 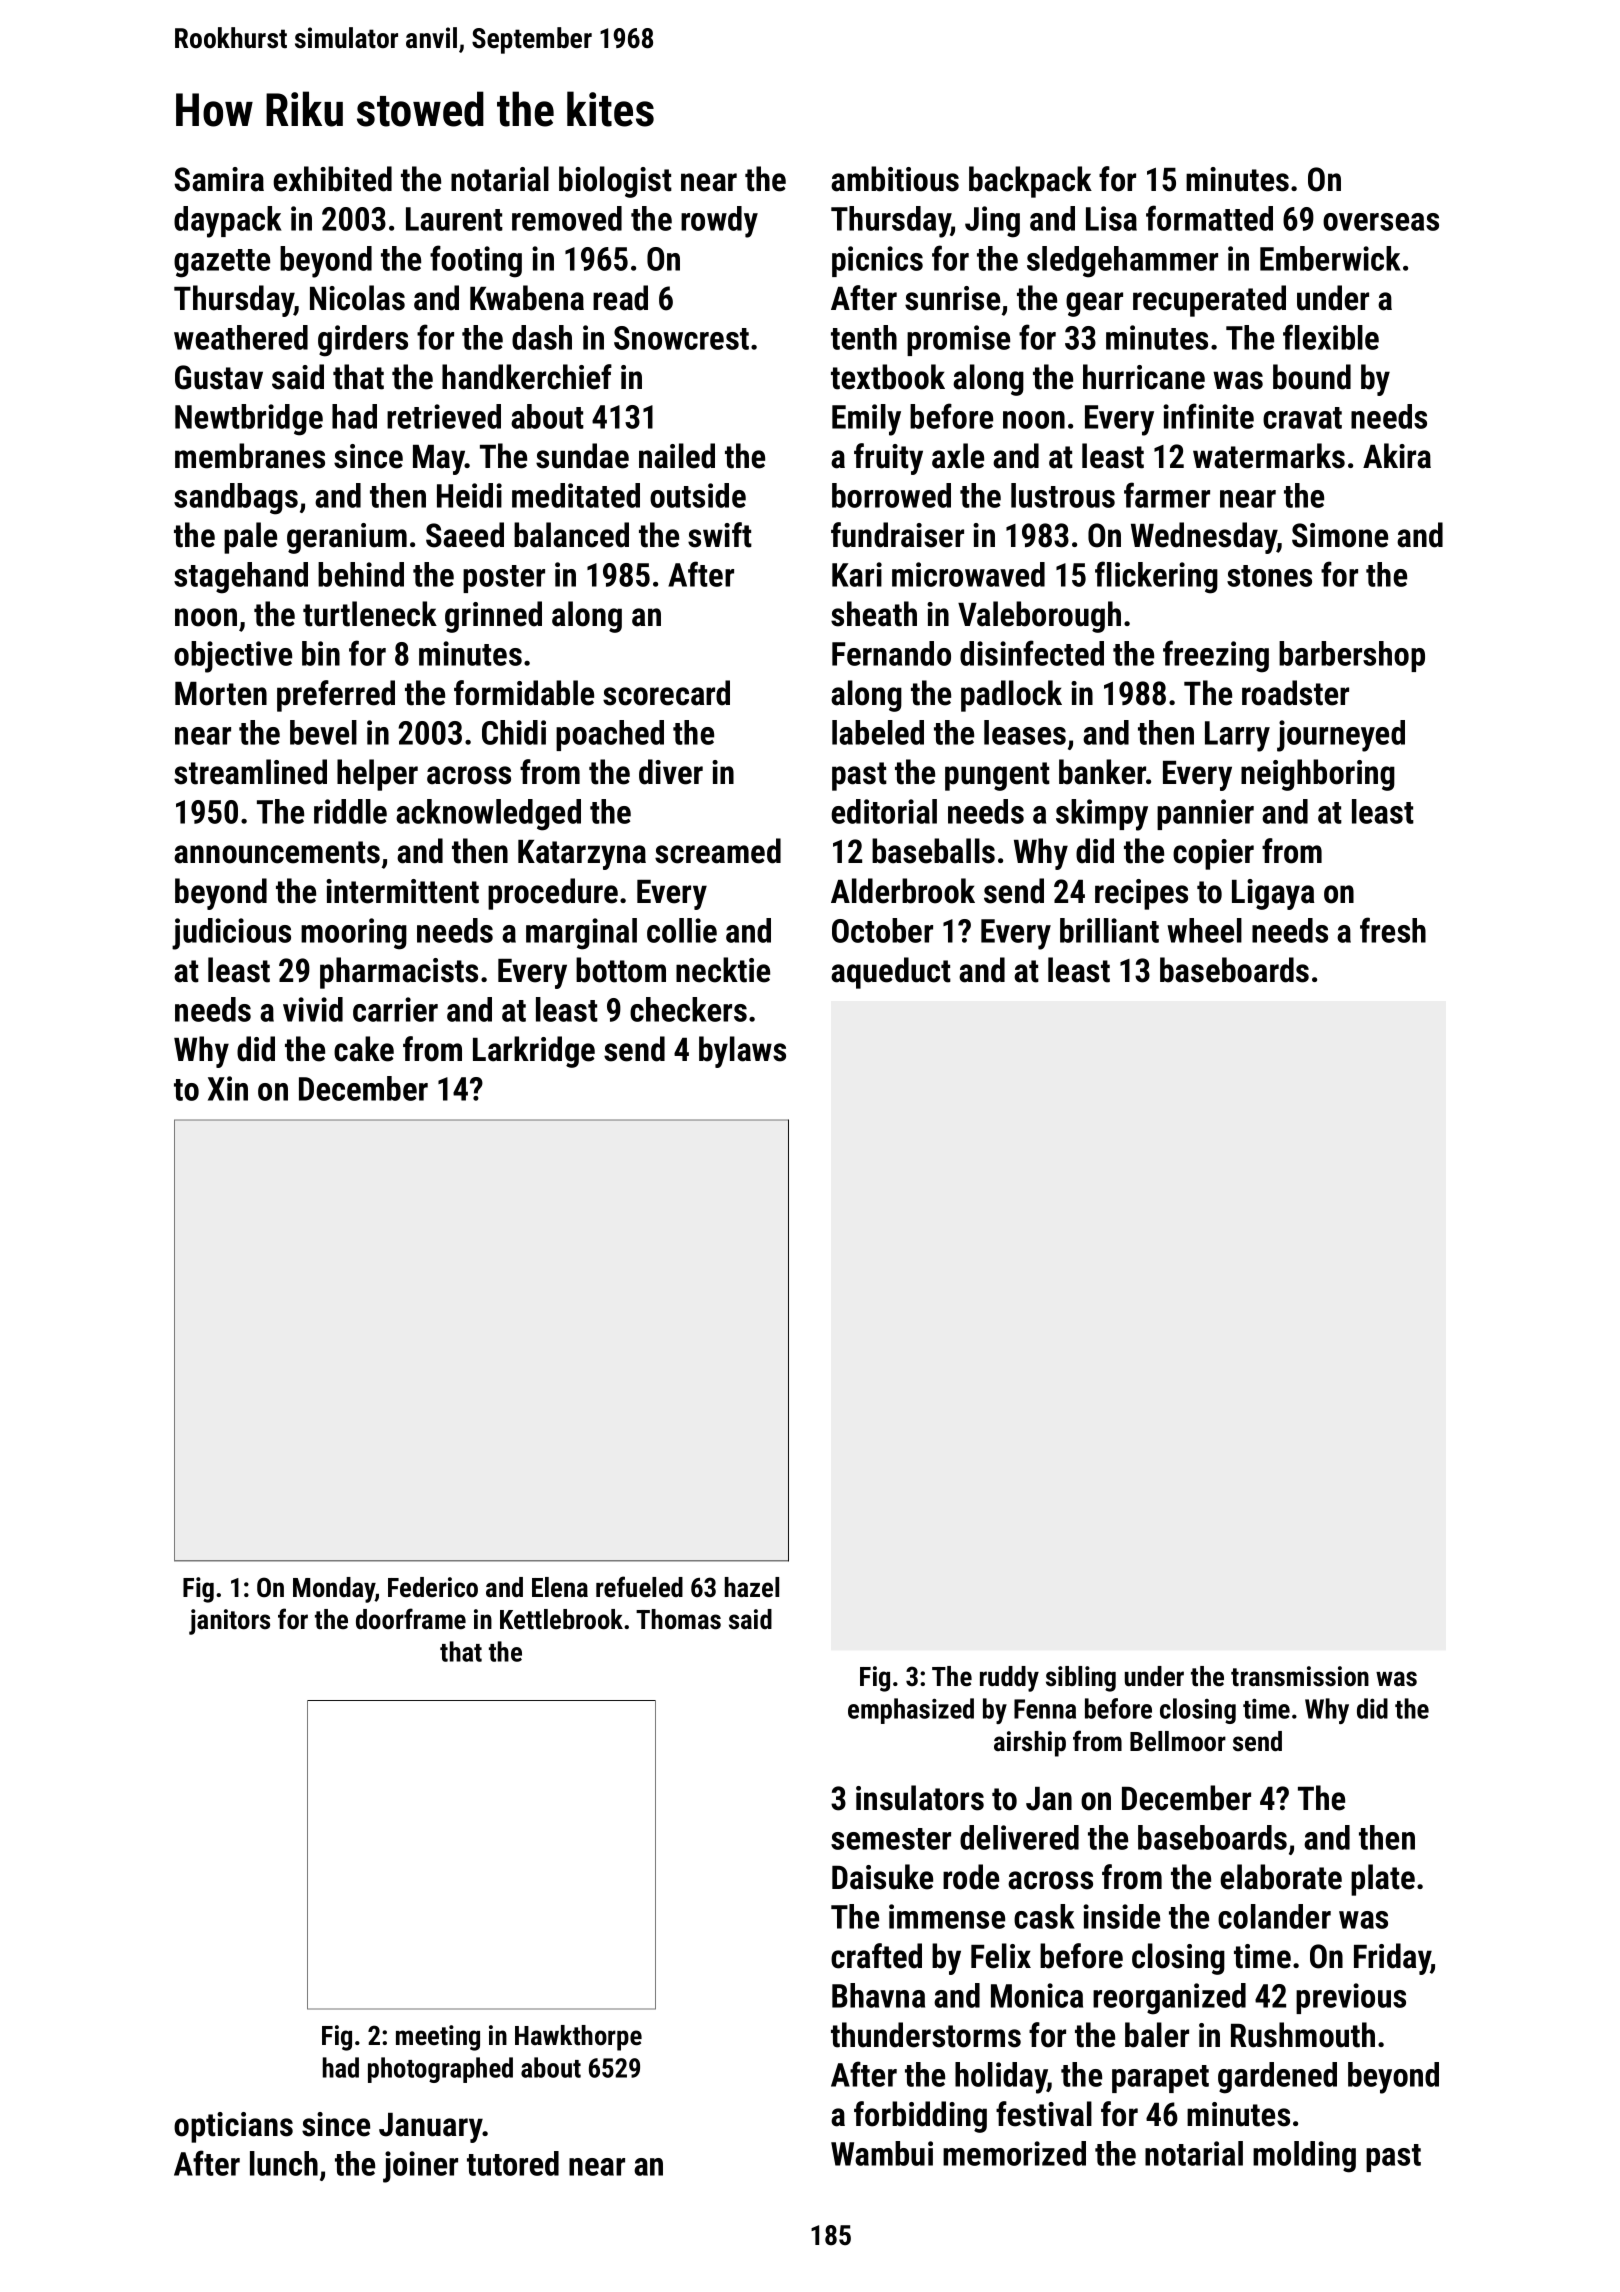 What do you see at coordinates (1144, 377) in the page?
I see `hurricane` at bounding box center [1144, 377].
